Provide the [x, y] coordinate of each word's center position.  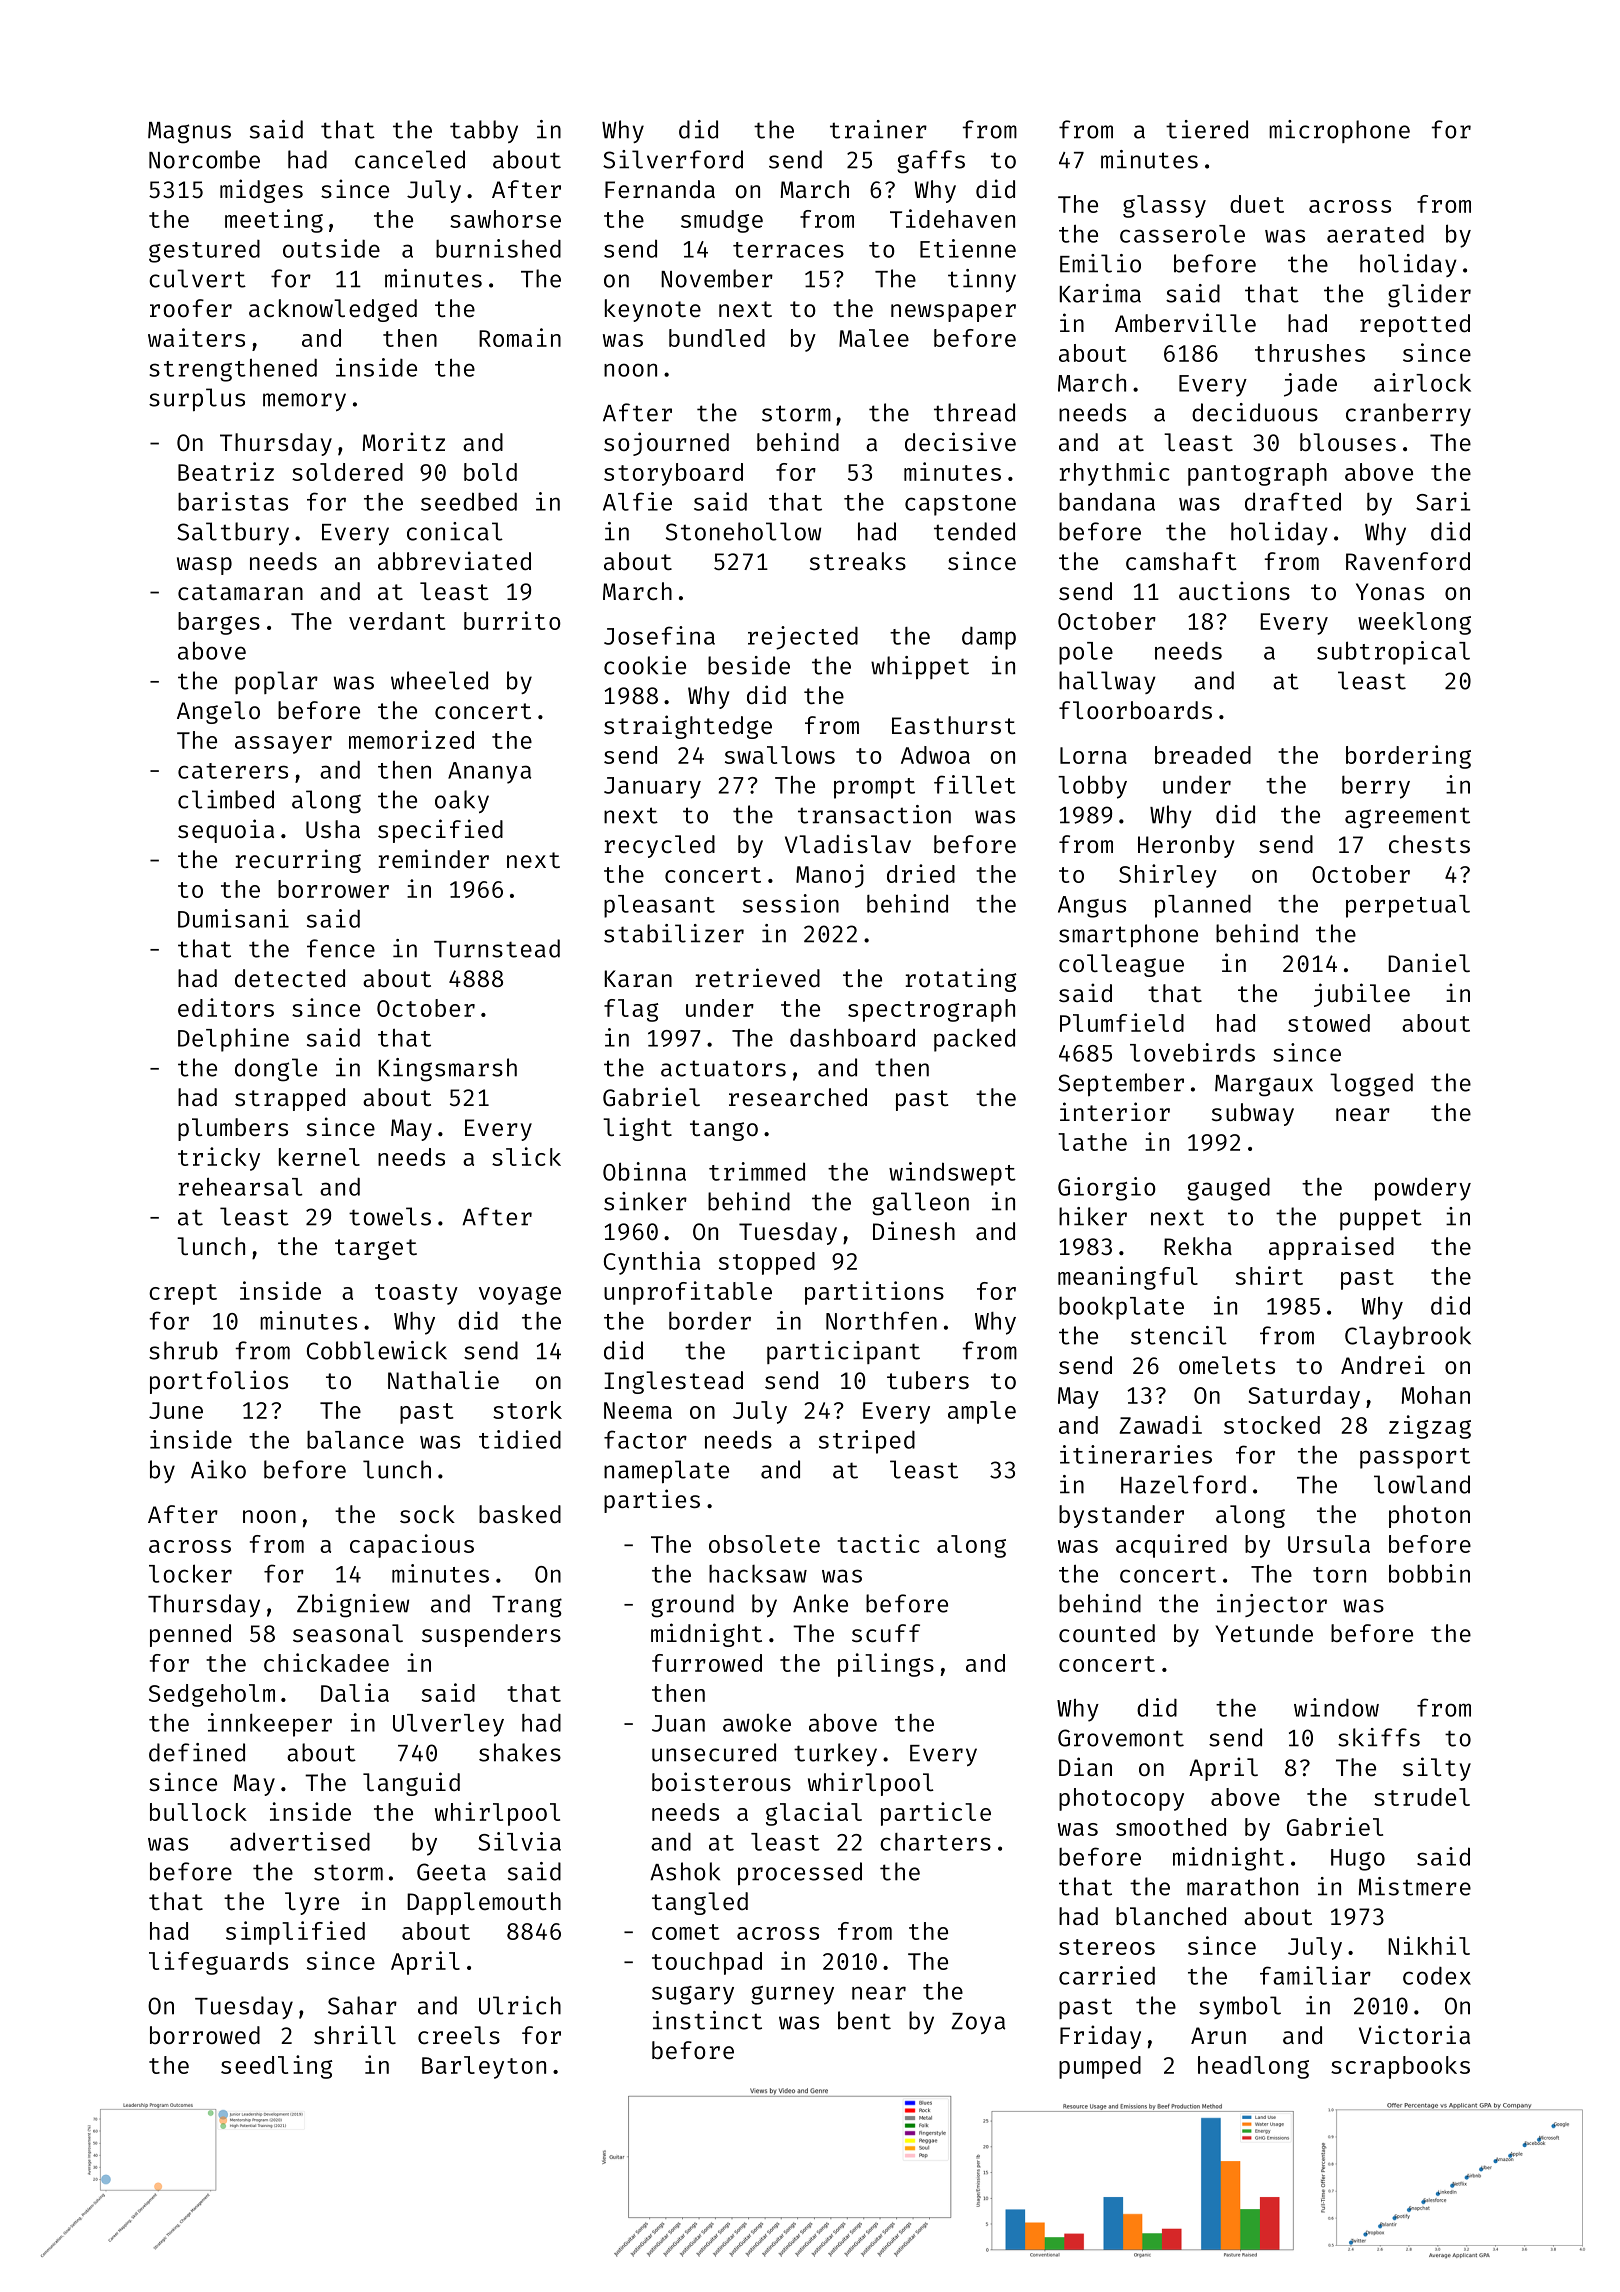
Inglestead [673, 1382]
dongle [276, 1070]
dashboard [852, 1037]
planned [1203, 906]
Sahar [362, 2005]
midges [261, 191]
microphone [1339, 131]
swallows [780, 755]
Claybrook [1408, 1337]
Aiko [218, 1469]
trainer [878, 129]
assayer [283, 745]
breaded [1203, 755]
